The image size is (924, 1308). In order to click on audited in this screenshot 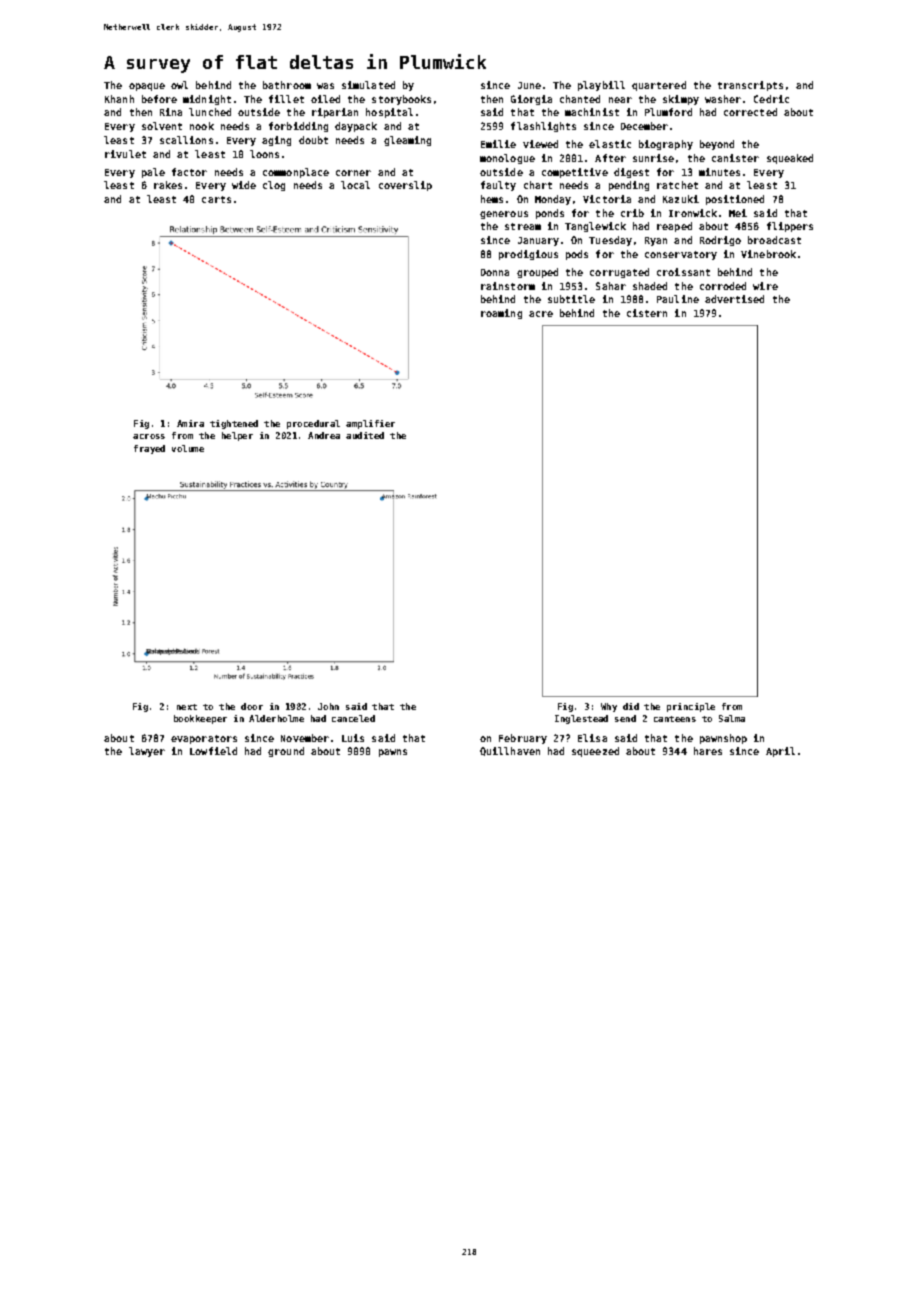, I will do `click(365, 435)`.
